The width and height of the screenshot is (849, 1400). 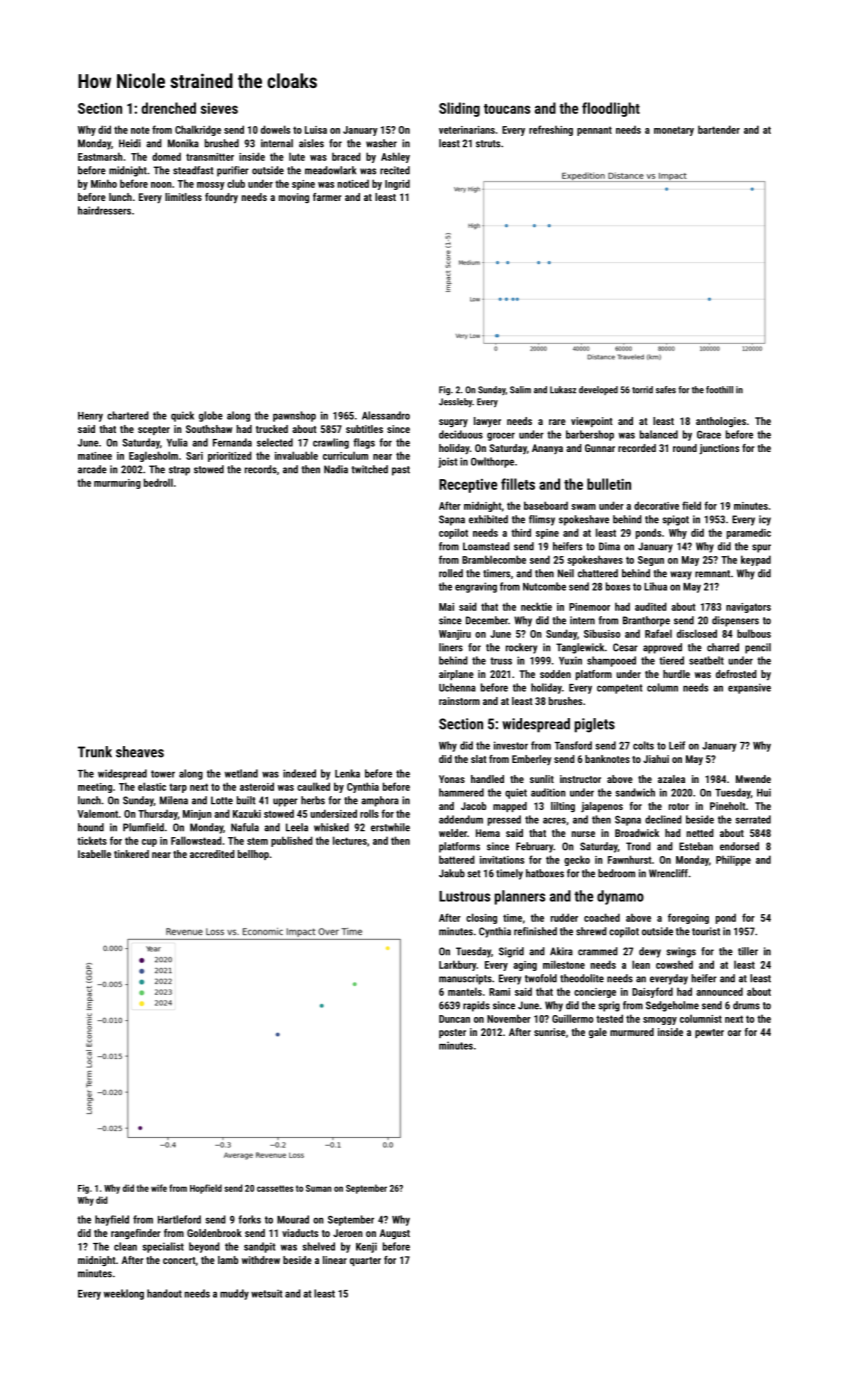 I want to click on Henry, so click(x=90, y=417).
